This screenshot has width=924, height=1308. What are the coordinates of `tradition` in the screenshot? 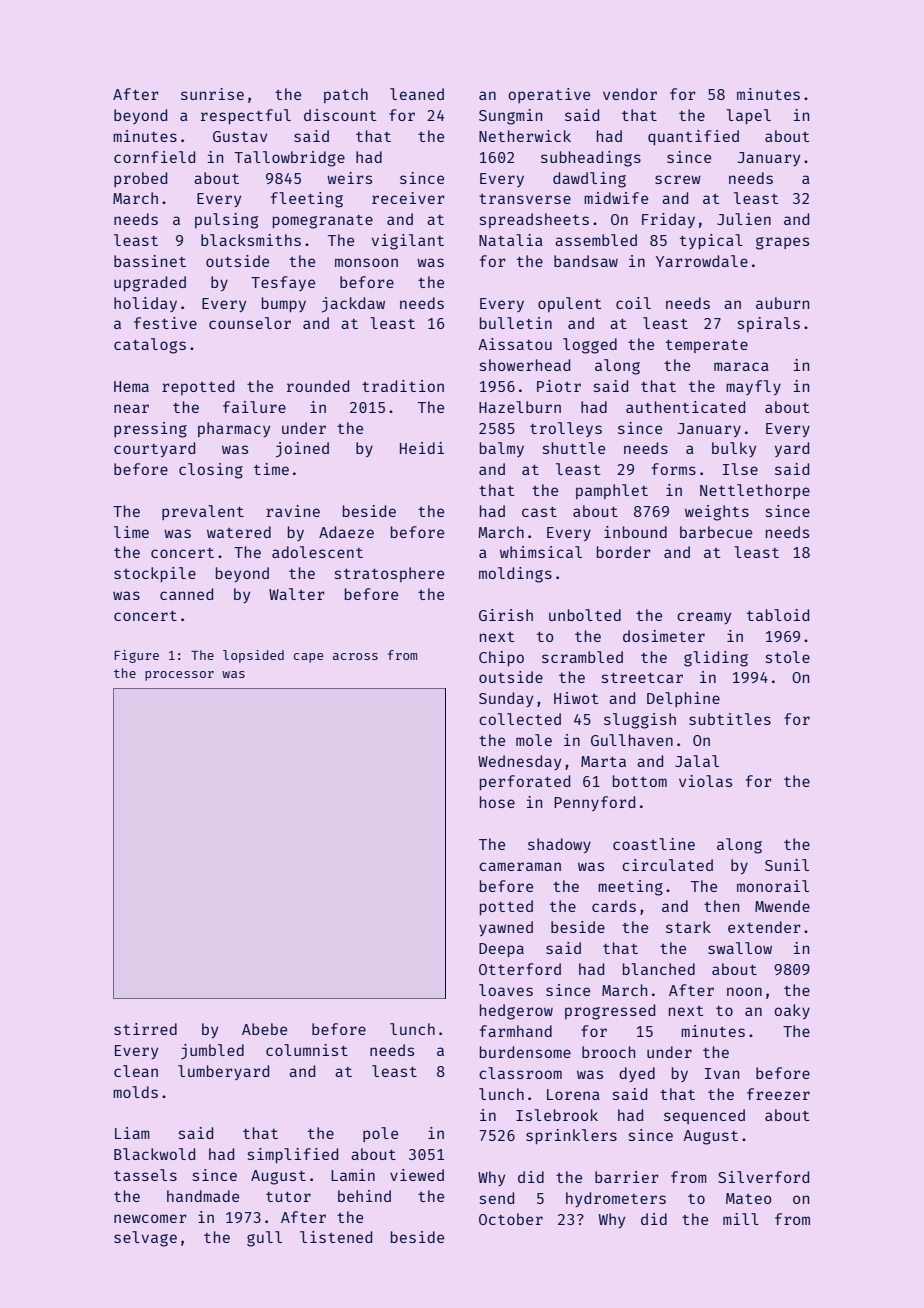 It's located at (403, 386).
